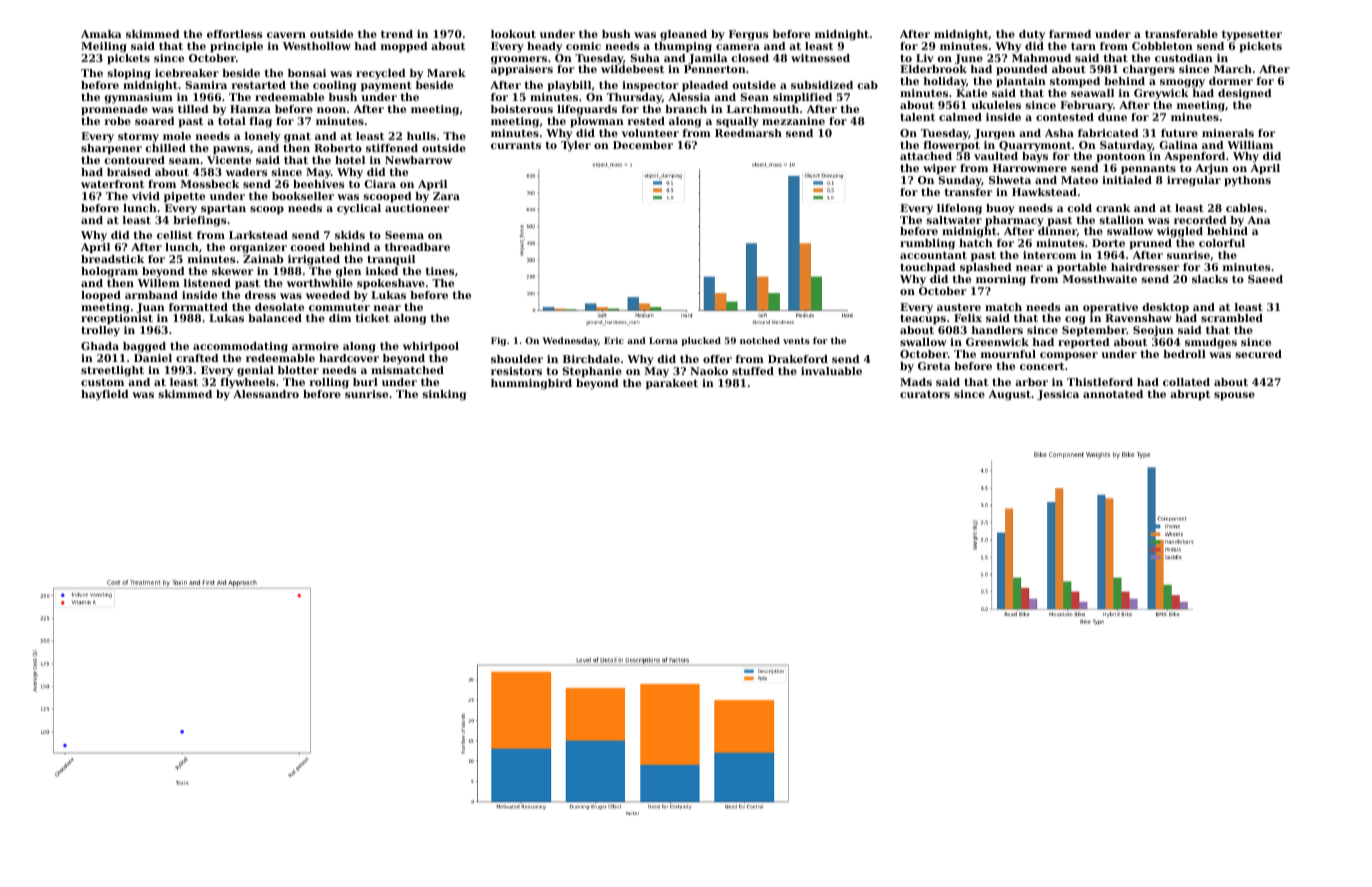  I want to click on blotter, so click(298, 370).
